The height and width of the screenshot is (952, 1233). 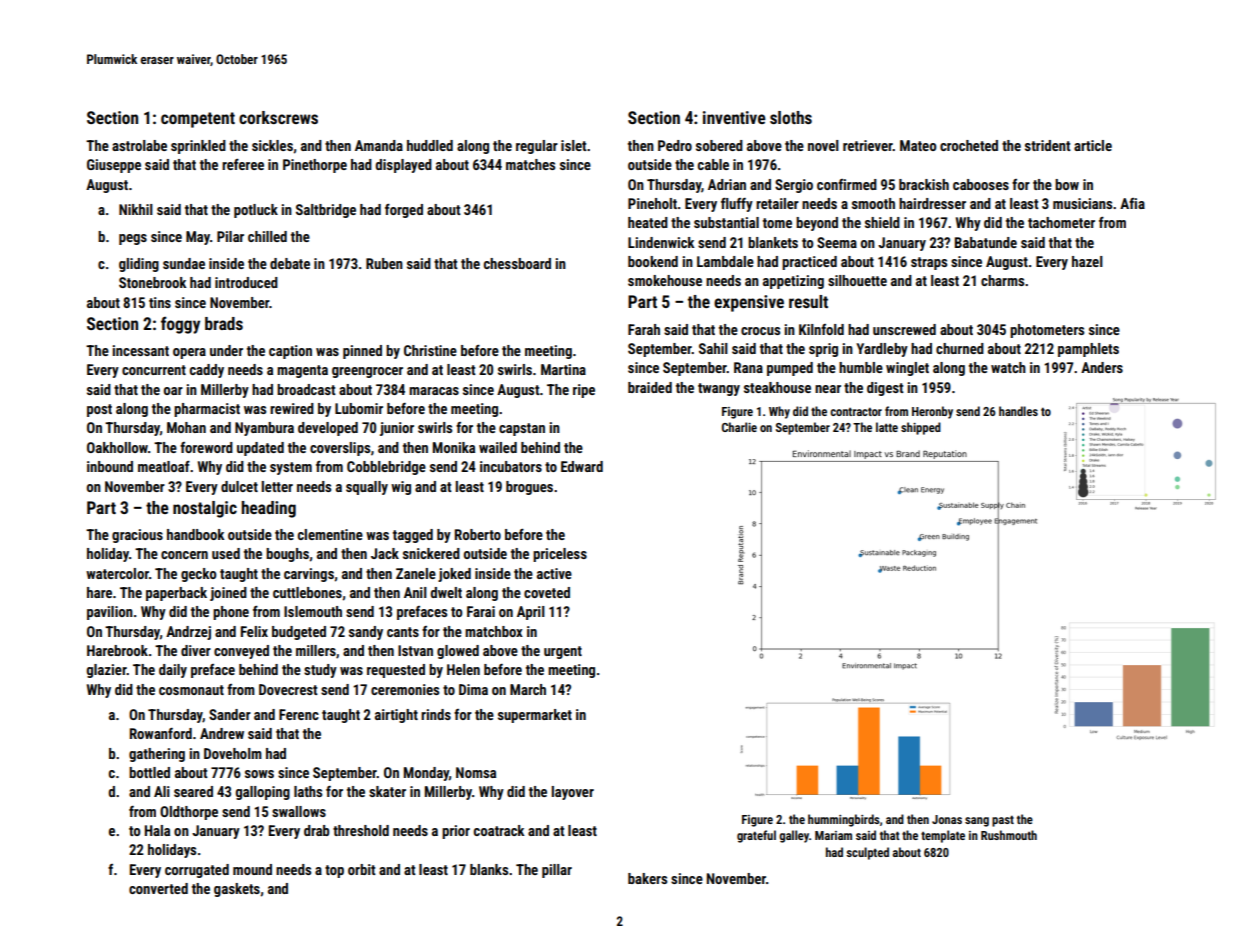 What do you see at coordinates (563, 652) in the screenshot?
I see `urgent` at bounding box center [563, 652].
